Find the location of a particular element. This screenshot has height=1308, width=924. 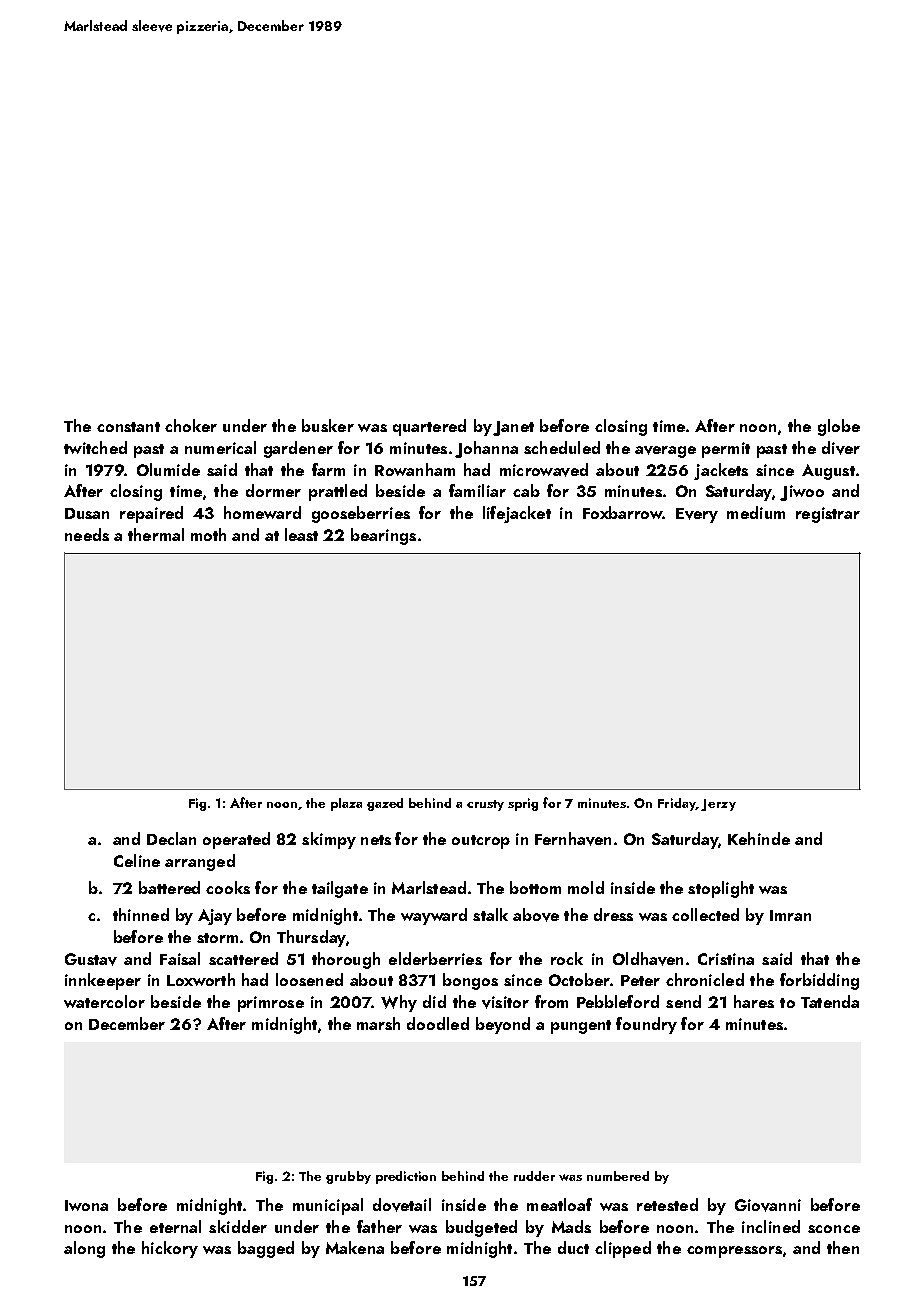

quartered is located at coordinates (429, 427).
